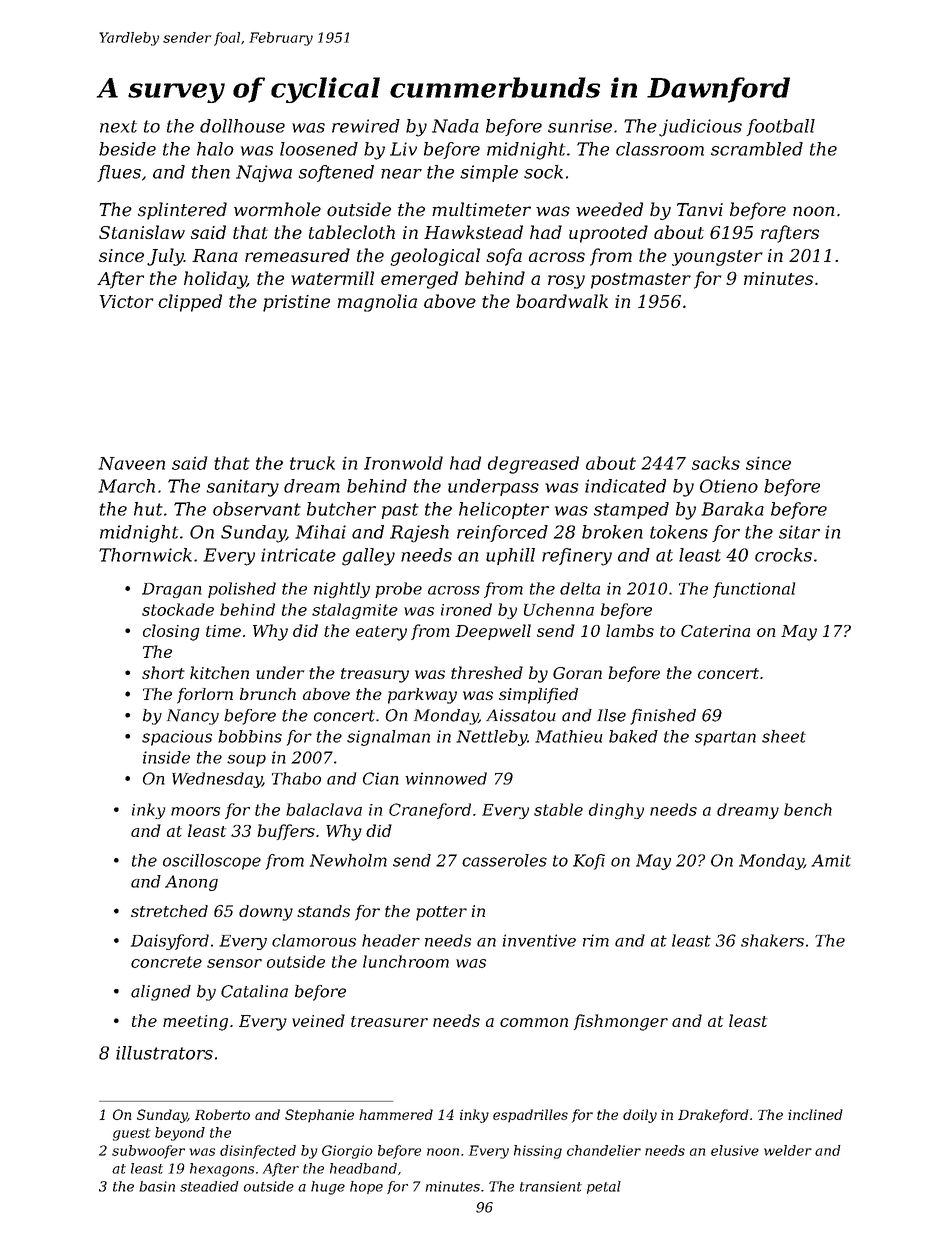  I want to click on parkway, so click(422, 696).
